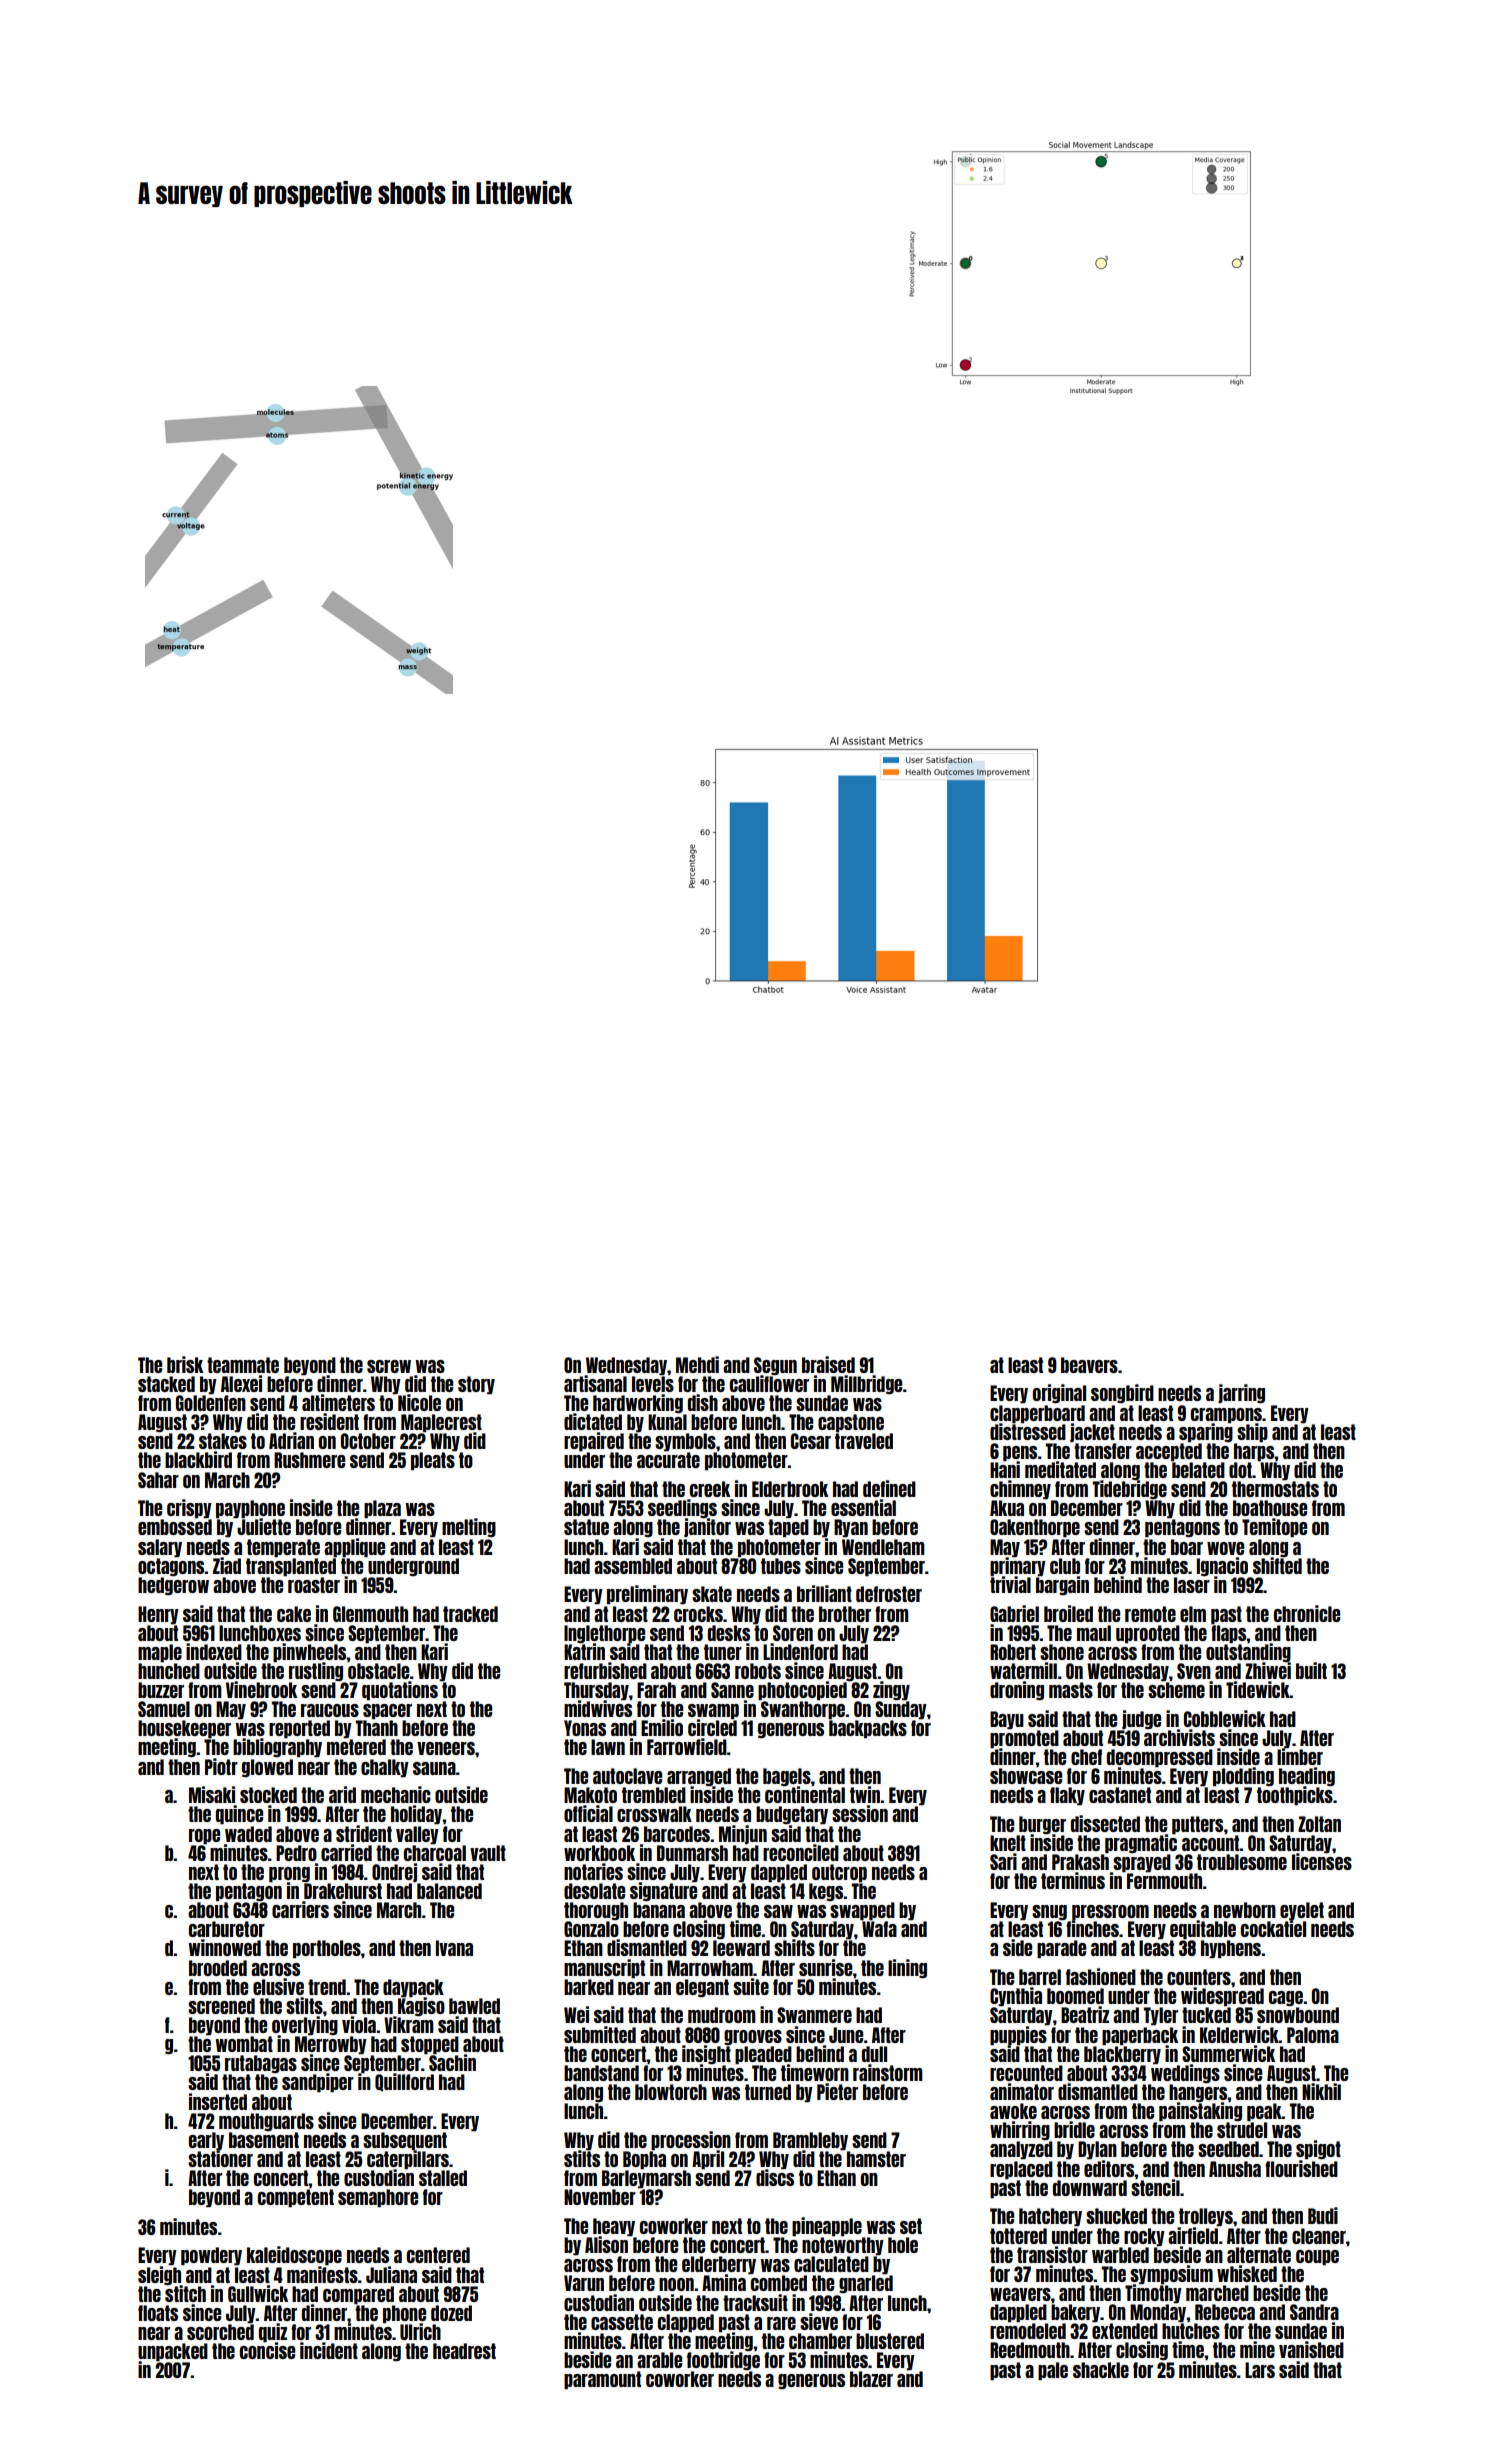  I want to click on photocopied, so click(802, 1691).
